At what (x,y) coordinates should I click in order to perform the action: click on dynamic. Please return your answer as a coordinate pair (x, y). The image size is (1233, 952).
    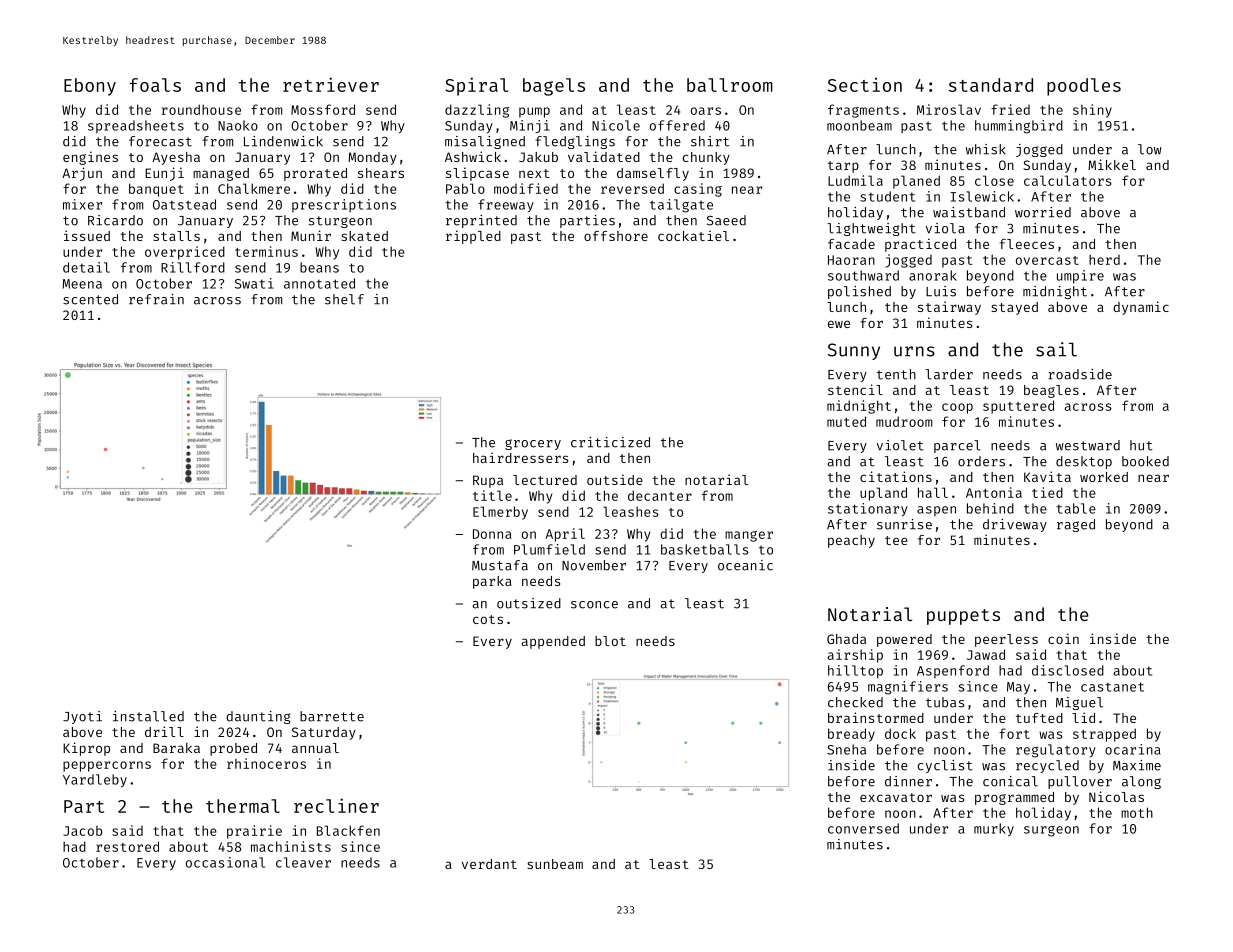
    Looking at the image, I should click on (1141, 308).
